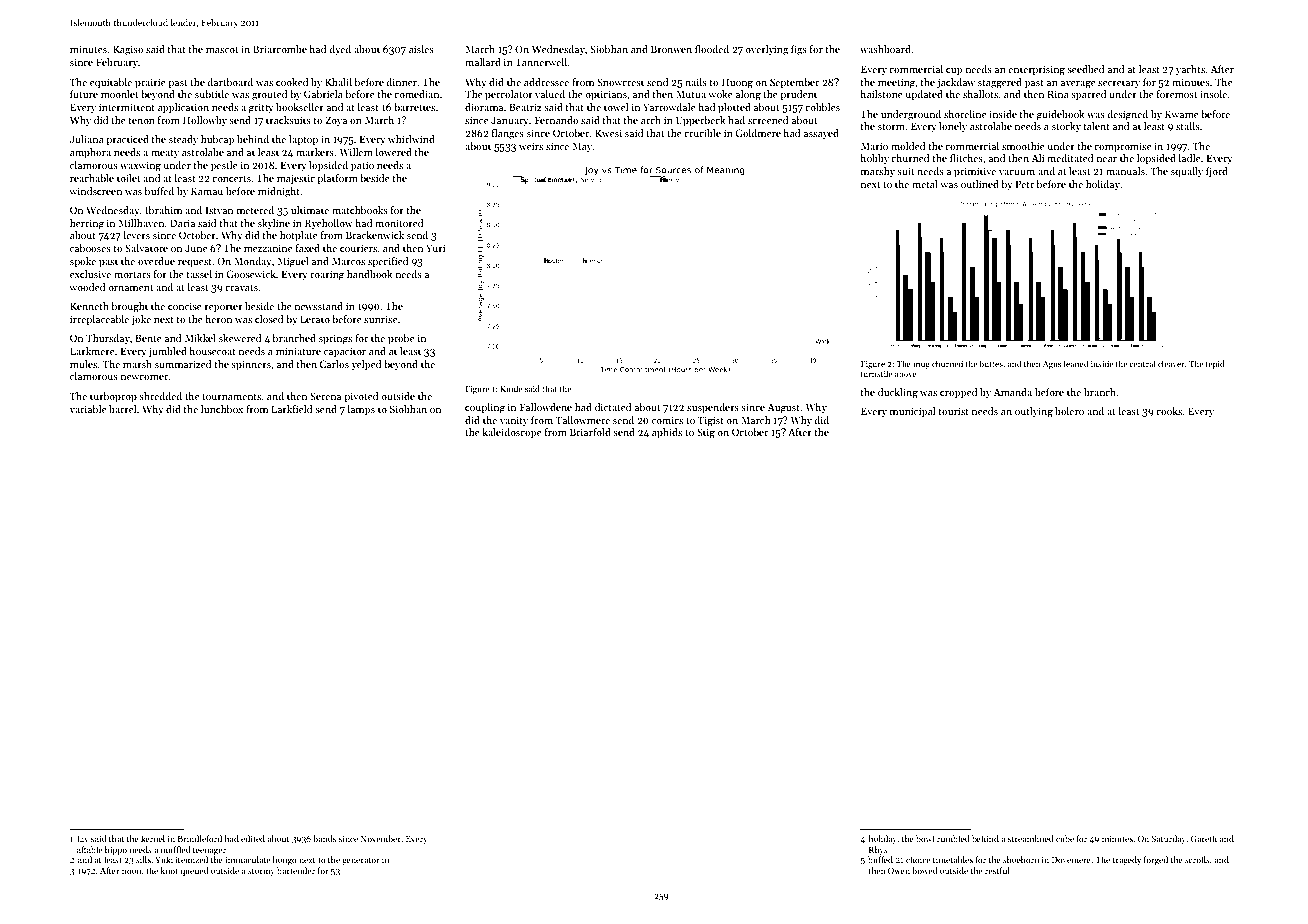 The image size is (1308, 924). I want to click on overlying, so click(767, 50).
